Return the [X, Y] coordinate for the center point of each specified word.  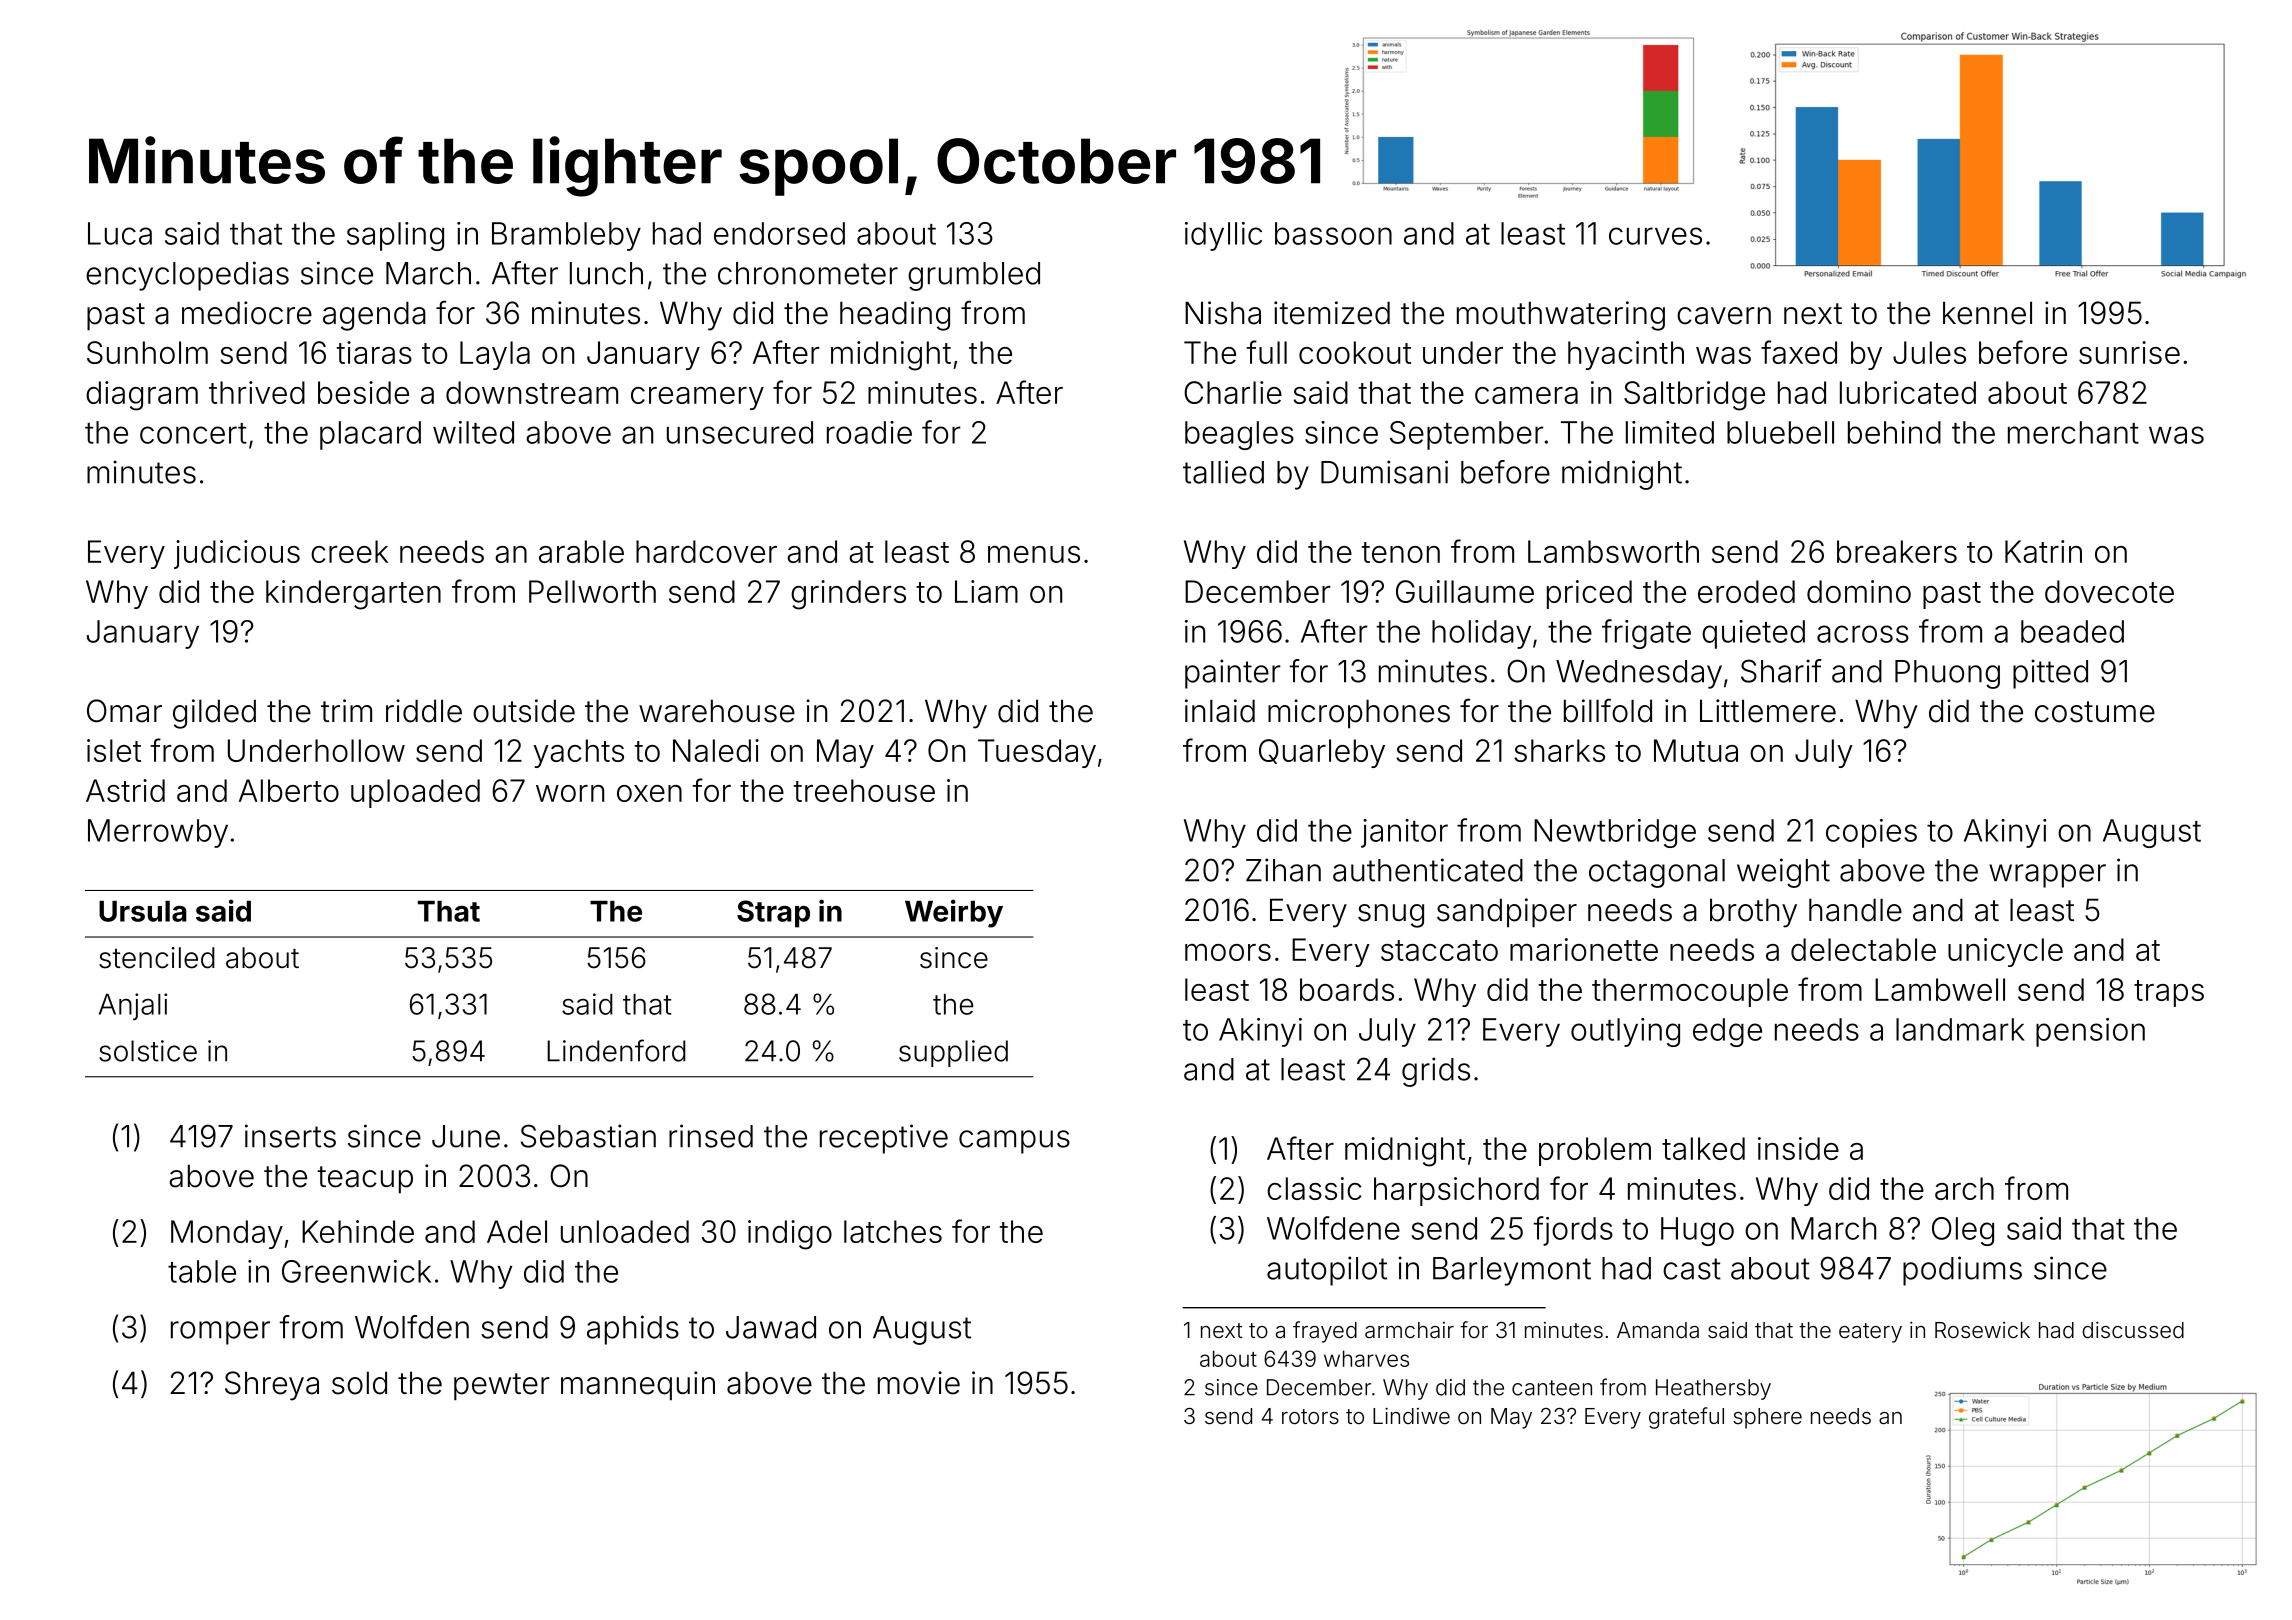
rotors [1310, 1417]
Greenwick [356, 1271]
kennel [1987, 313]
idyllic [1223, 236]
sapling [395, 236]
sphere [1767, 1418]
